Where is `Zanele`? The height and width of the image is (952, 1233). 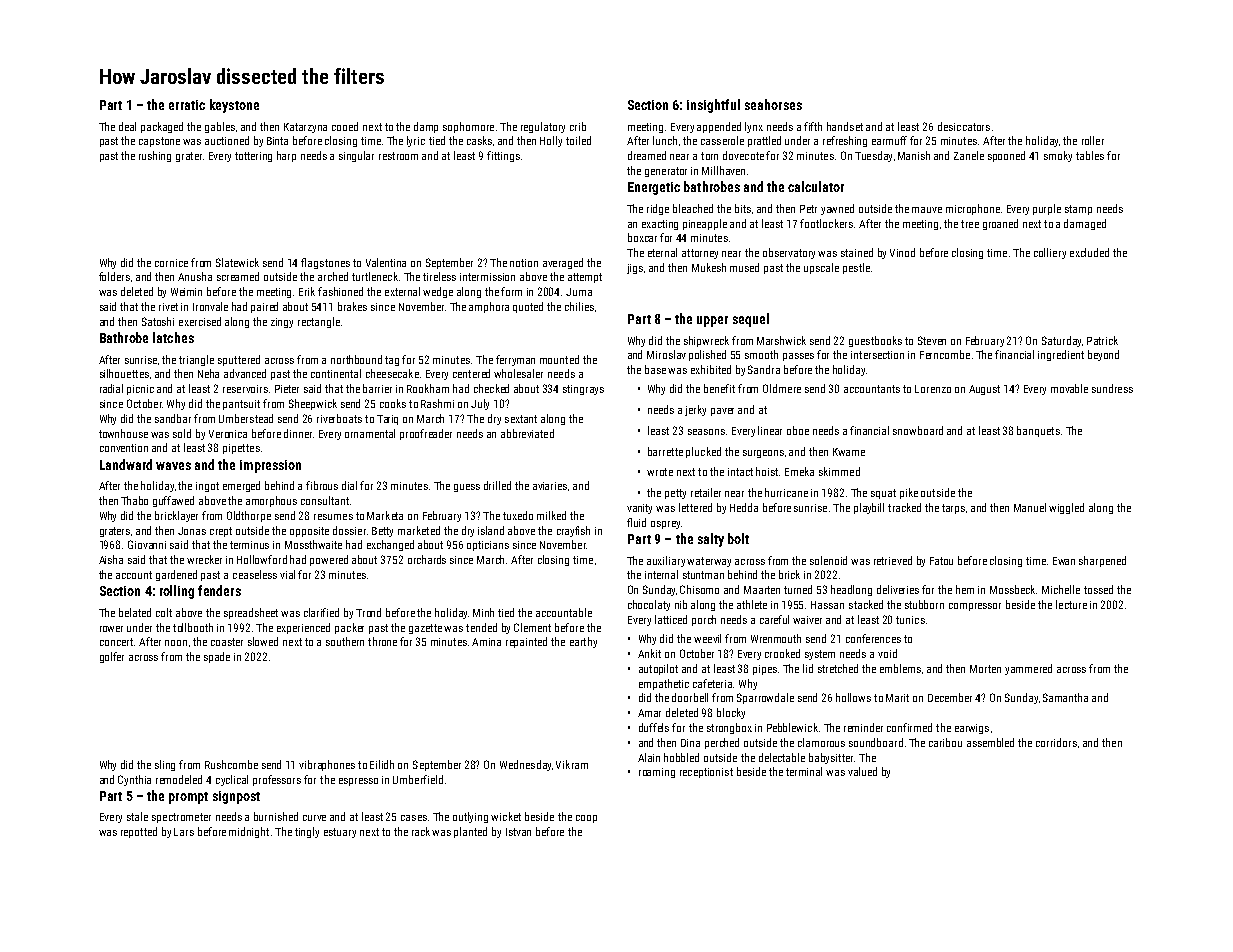
Zanele is located at coordinates (969, 155).
